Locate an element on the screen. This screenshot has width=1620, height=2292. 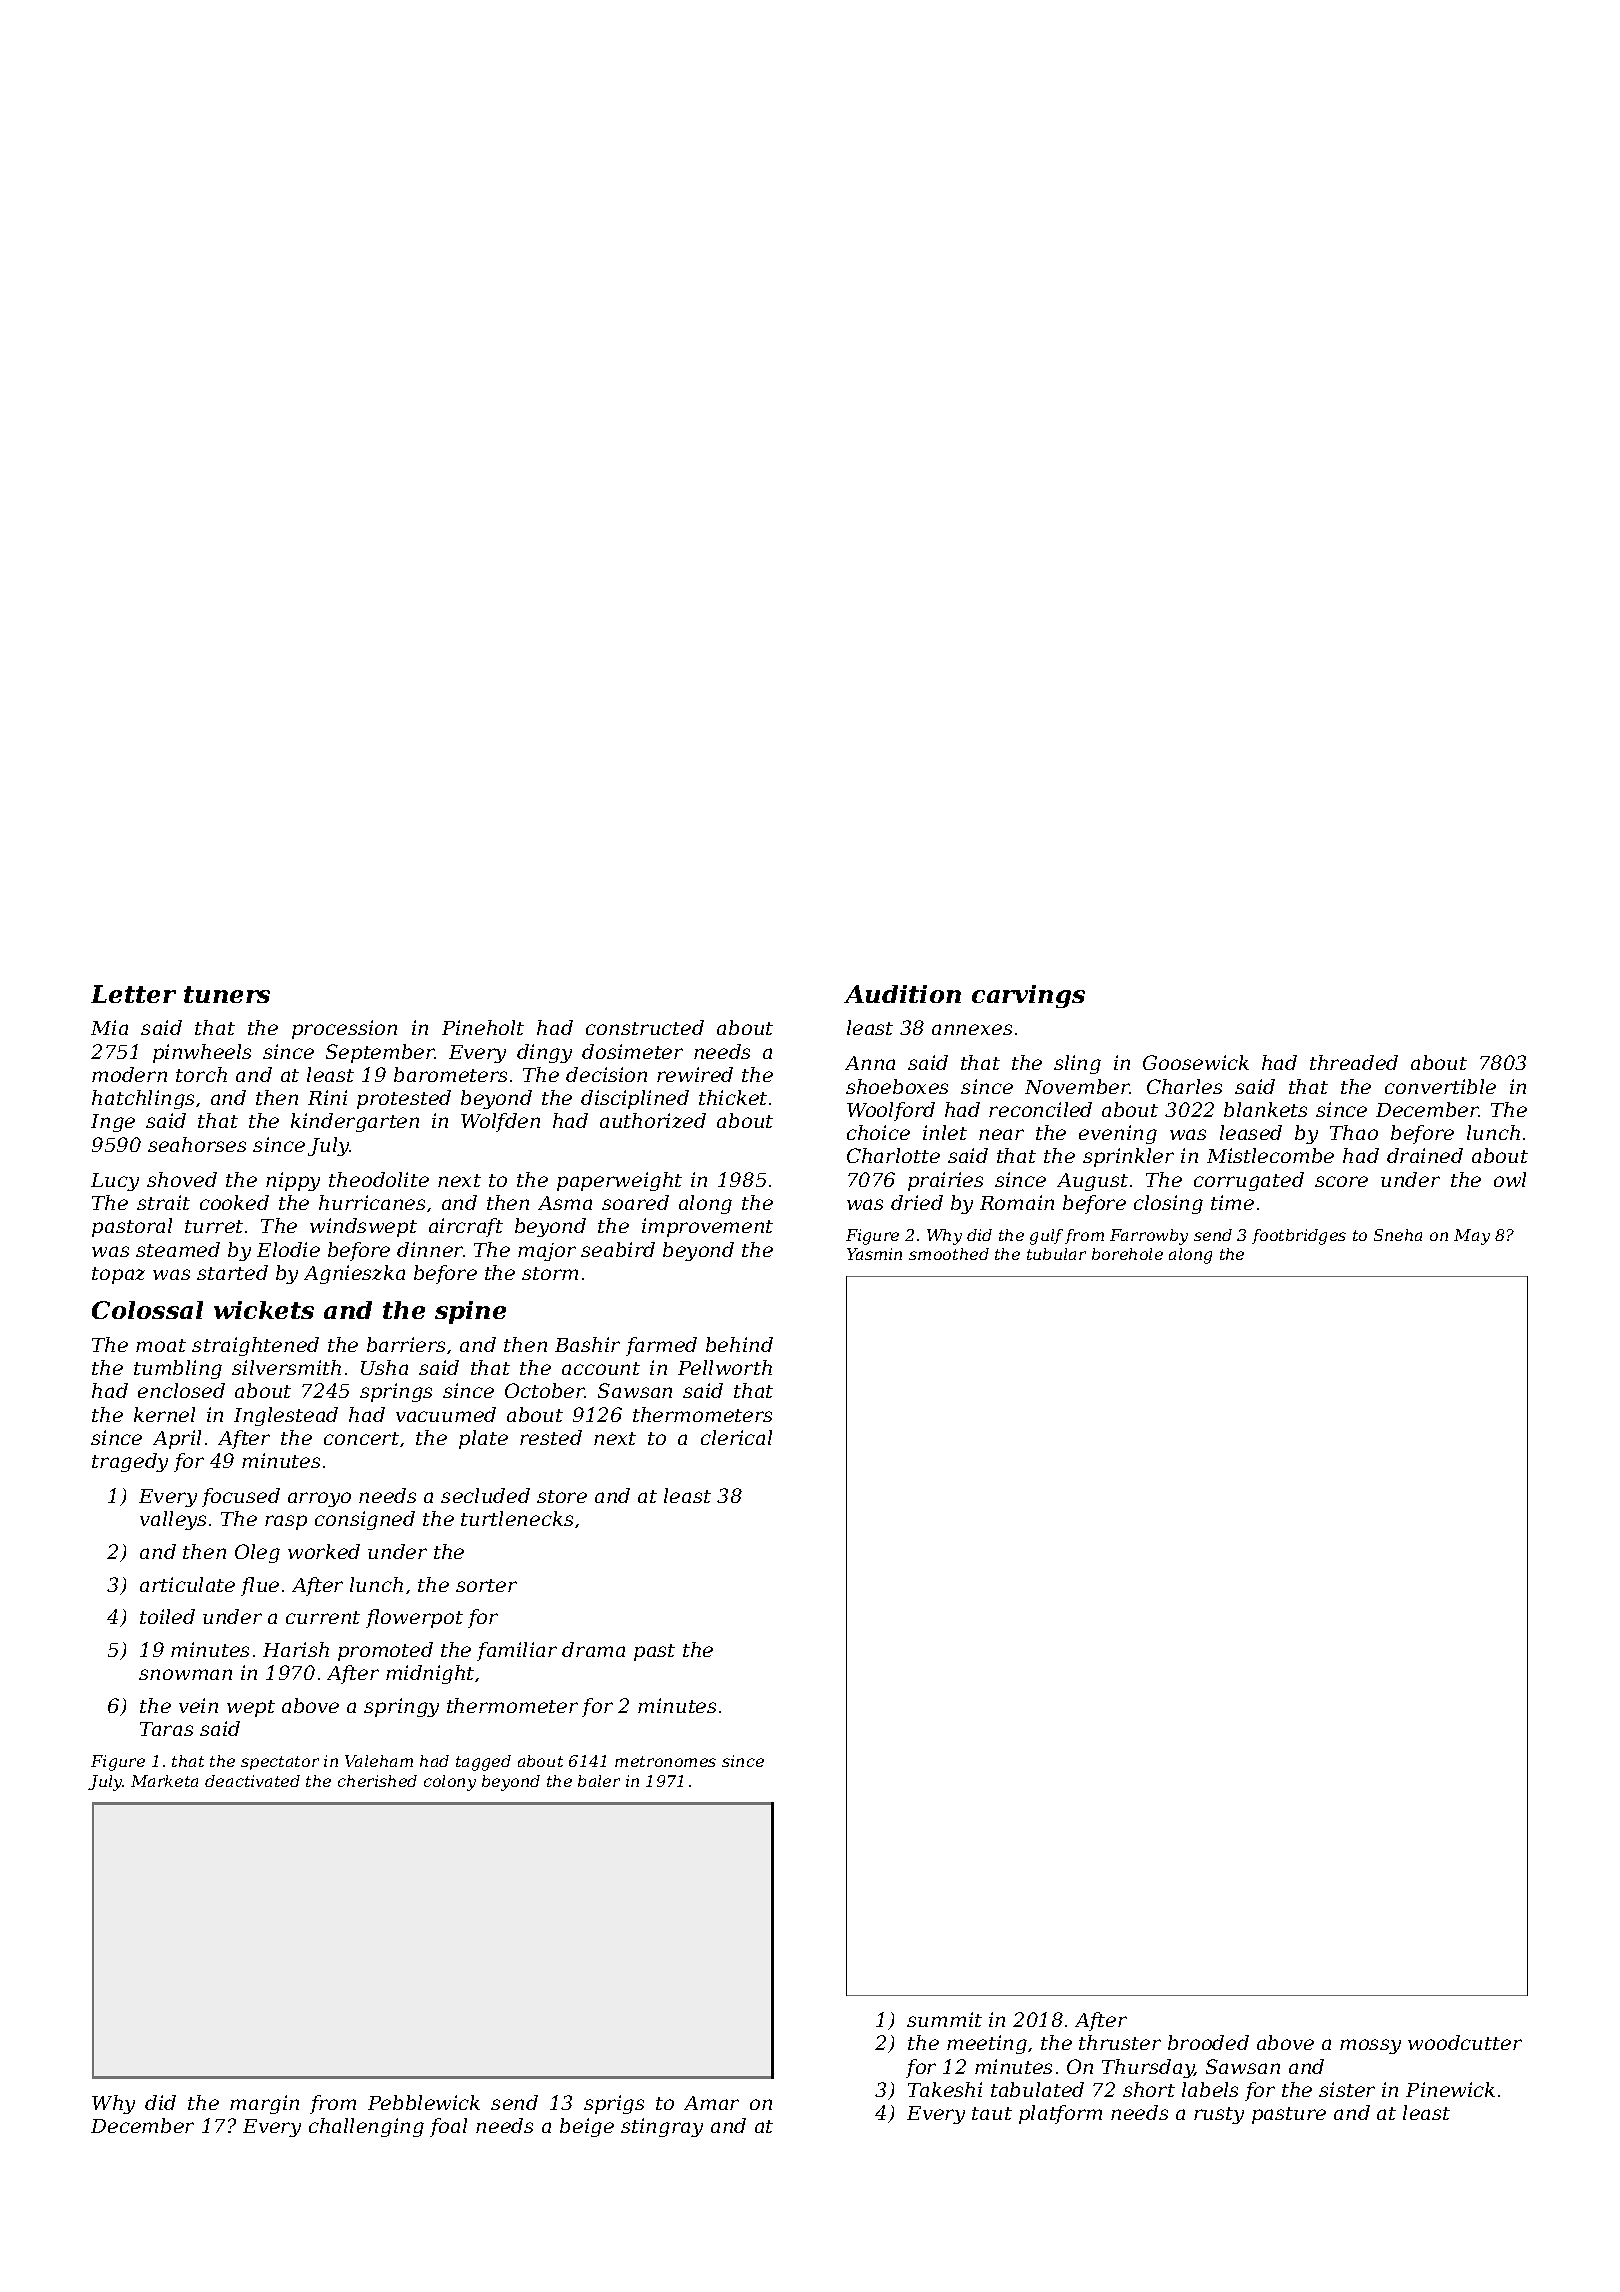
deactivated is located at coordinates (252, 1781).
